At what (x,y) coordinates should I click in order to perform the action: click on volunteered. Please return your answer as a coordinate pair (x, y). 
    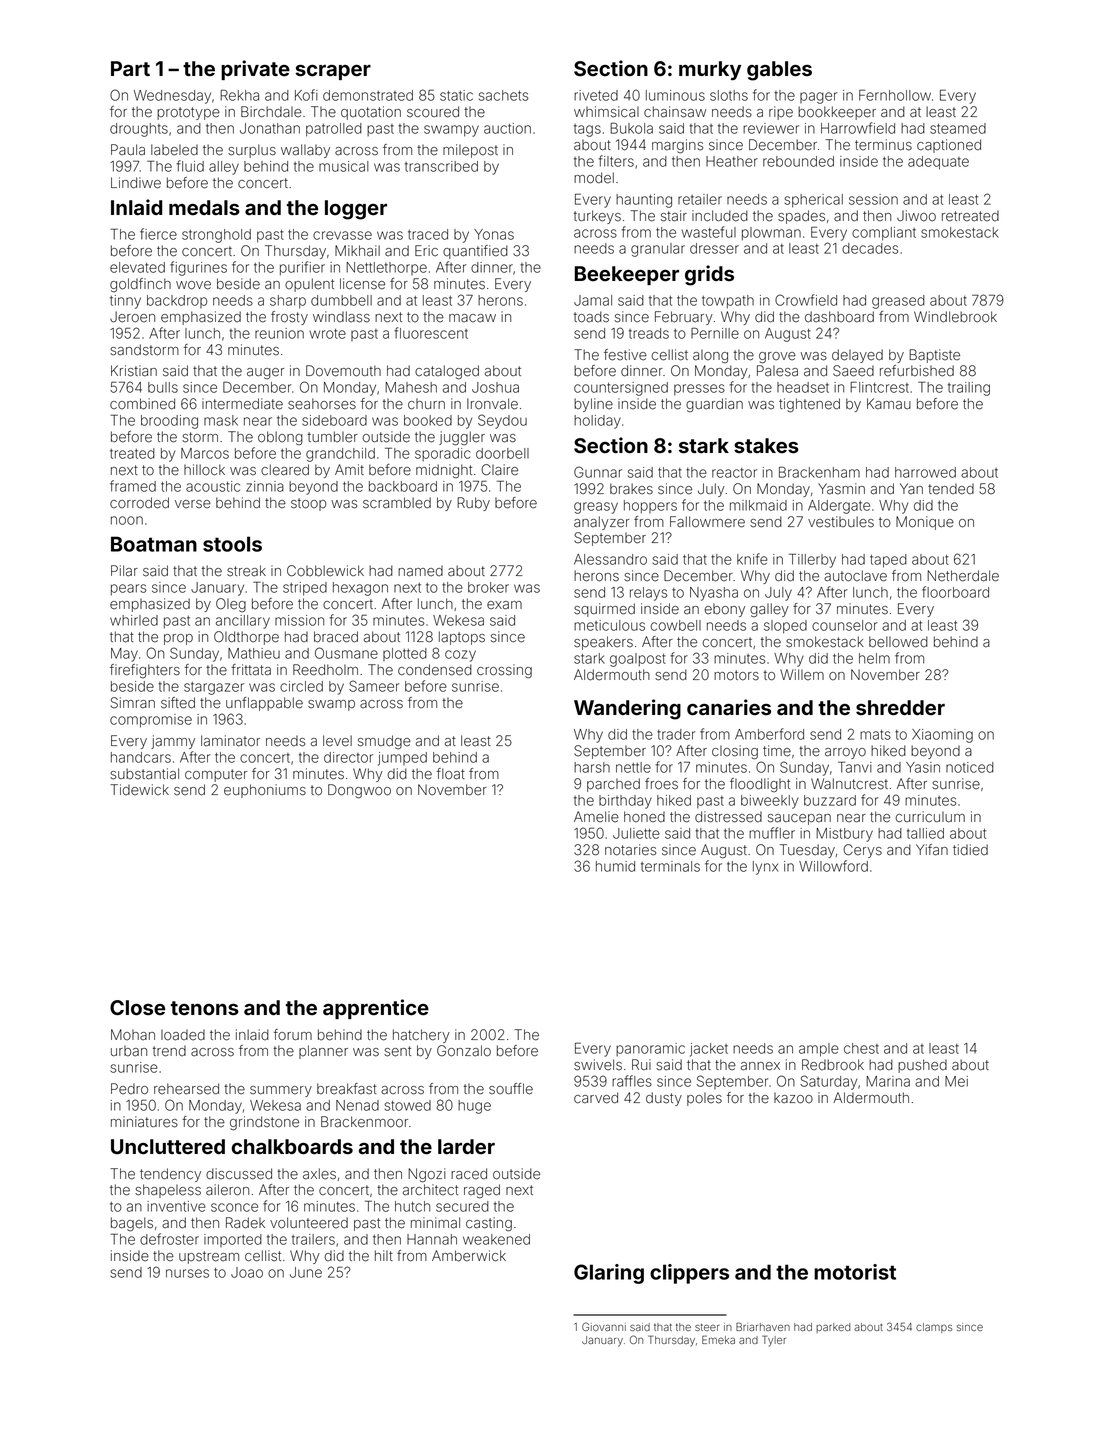
    Looking at the image, I should click on (309, 1223).
